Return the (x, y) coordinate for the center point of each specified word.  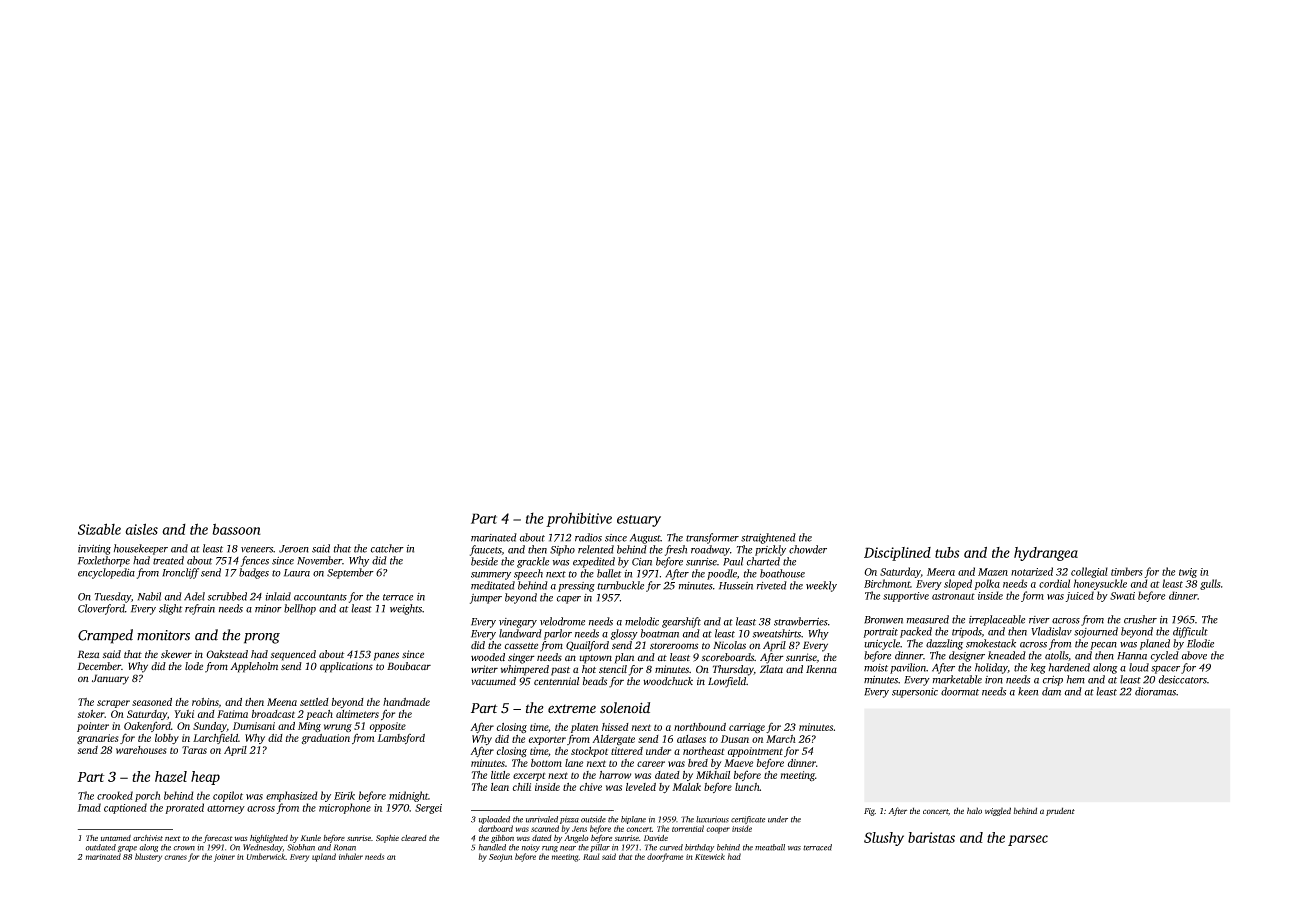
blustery (148, 857)
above (1194, 655)
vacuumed (493, 681)
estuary (639, 521)
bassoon (236, 529)
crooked (115, 795)
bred (698, 763)
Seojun (500, 858)
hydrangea (1046, 554)
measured (928, 619)
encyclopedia (106, 573)
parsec (1028, 840)
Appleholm (254, 667)
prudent (1060, 811)
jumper (486, 599)
